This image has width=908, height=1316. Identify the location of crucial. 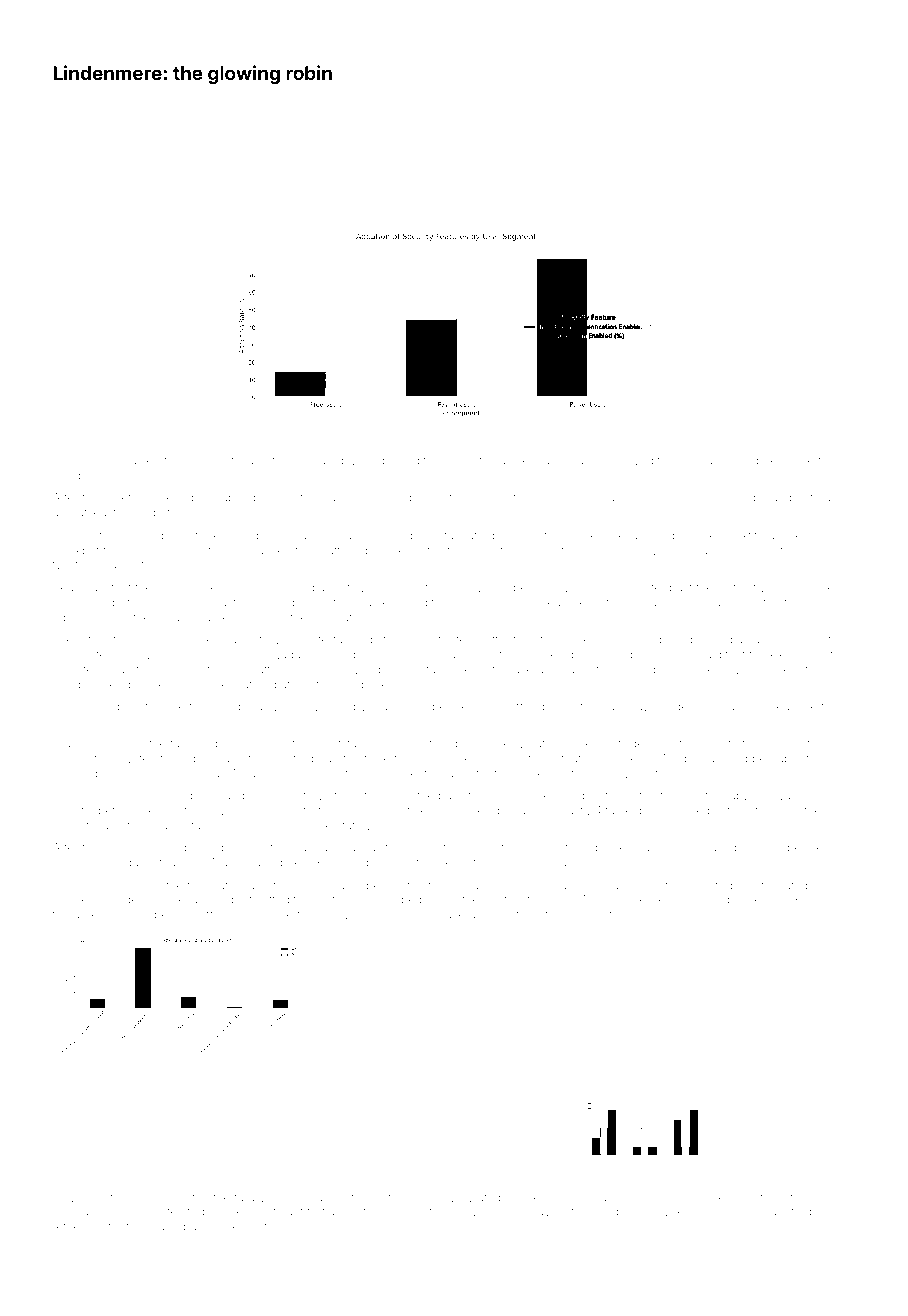
(697, 460).
